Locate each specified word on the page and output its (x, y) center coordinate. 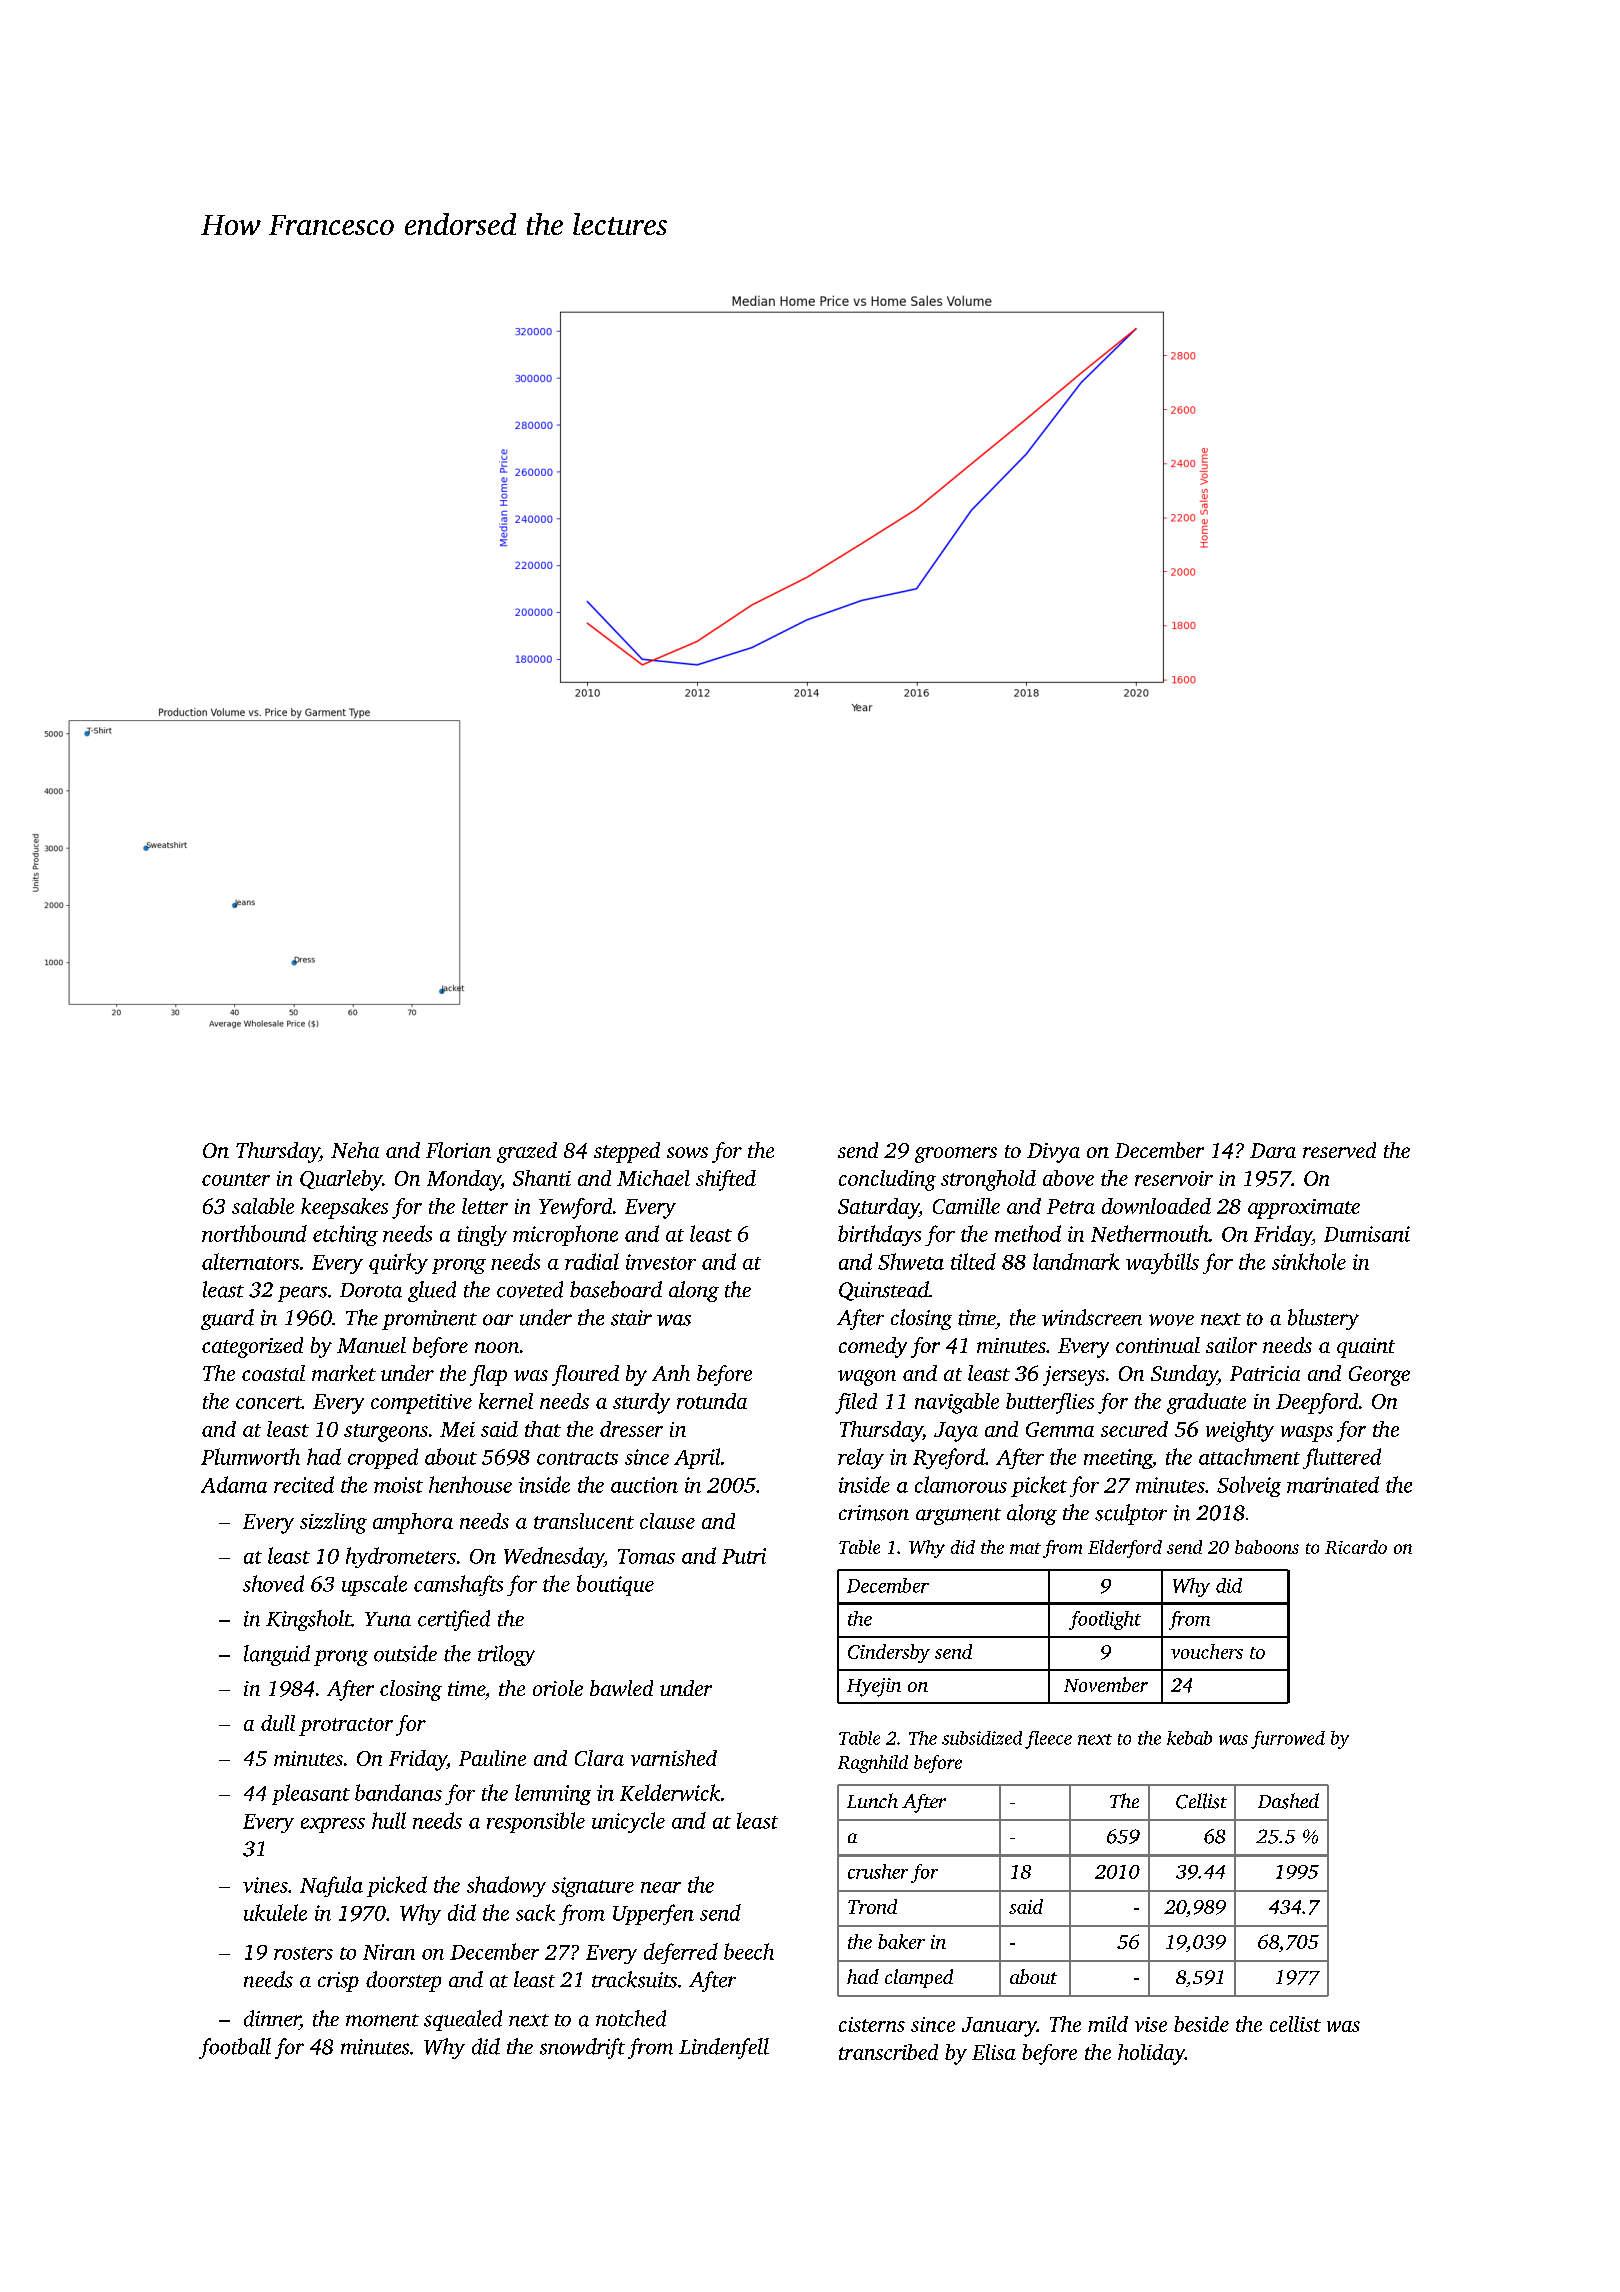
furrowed (1288, 1740)
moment (382, 2020)
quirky (398, 1263)
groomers (956, 1155)
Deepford (1317, 1403)
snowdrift (582, 2048)
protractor (346, 1727)
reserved (1339, 1150)
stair (631, 1318)
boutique (615, 1585)
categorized (252, 1347)
